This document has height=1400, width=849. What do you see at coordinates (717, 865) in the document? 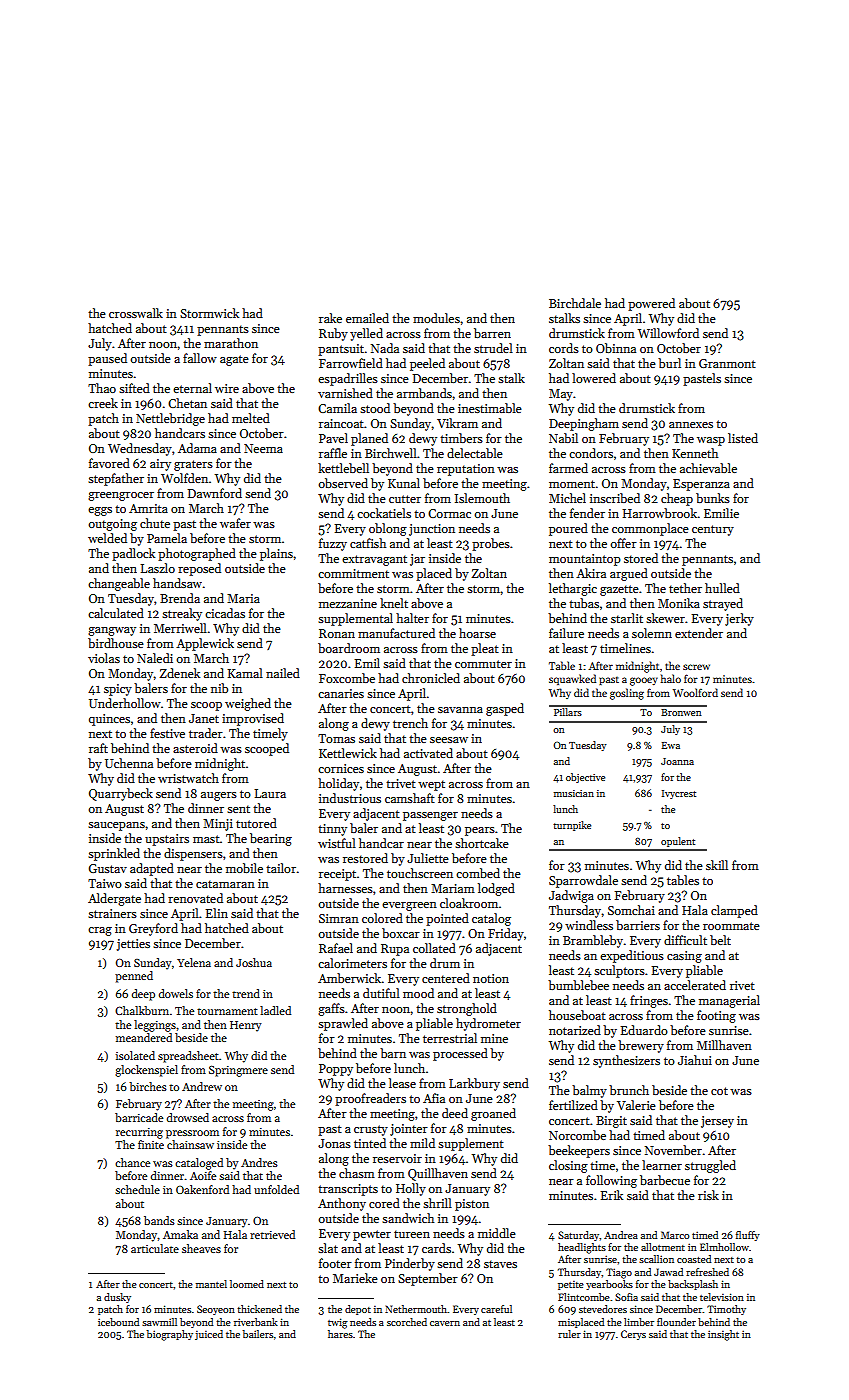
I see `skill` at bounding box center [717, 865].
